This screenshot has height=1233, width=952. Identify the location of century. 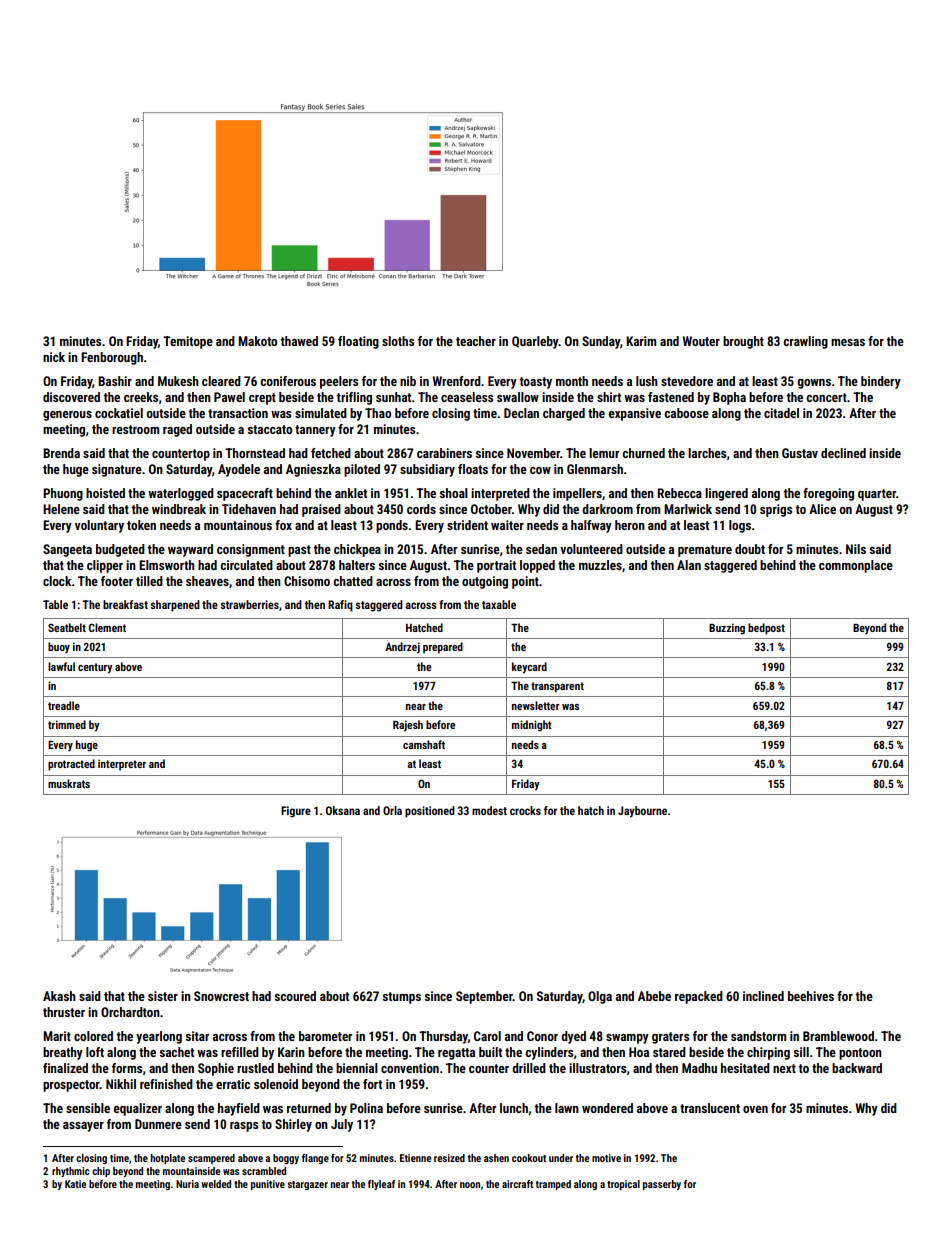
(95, 668).
